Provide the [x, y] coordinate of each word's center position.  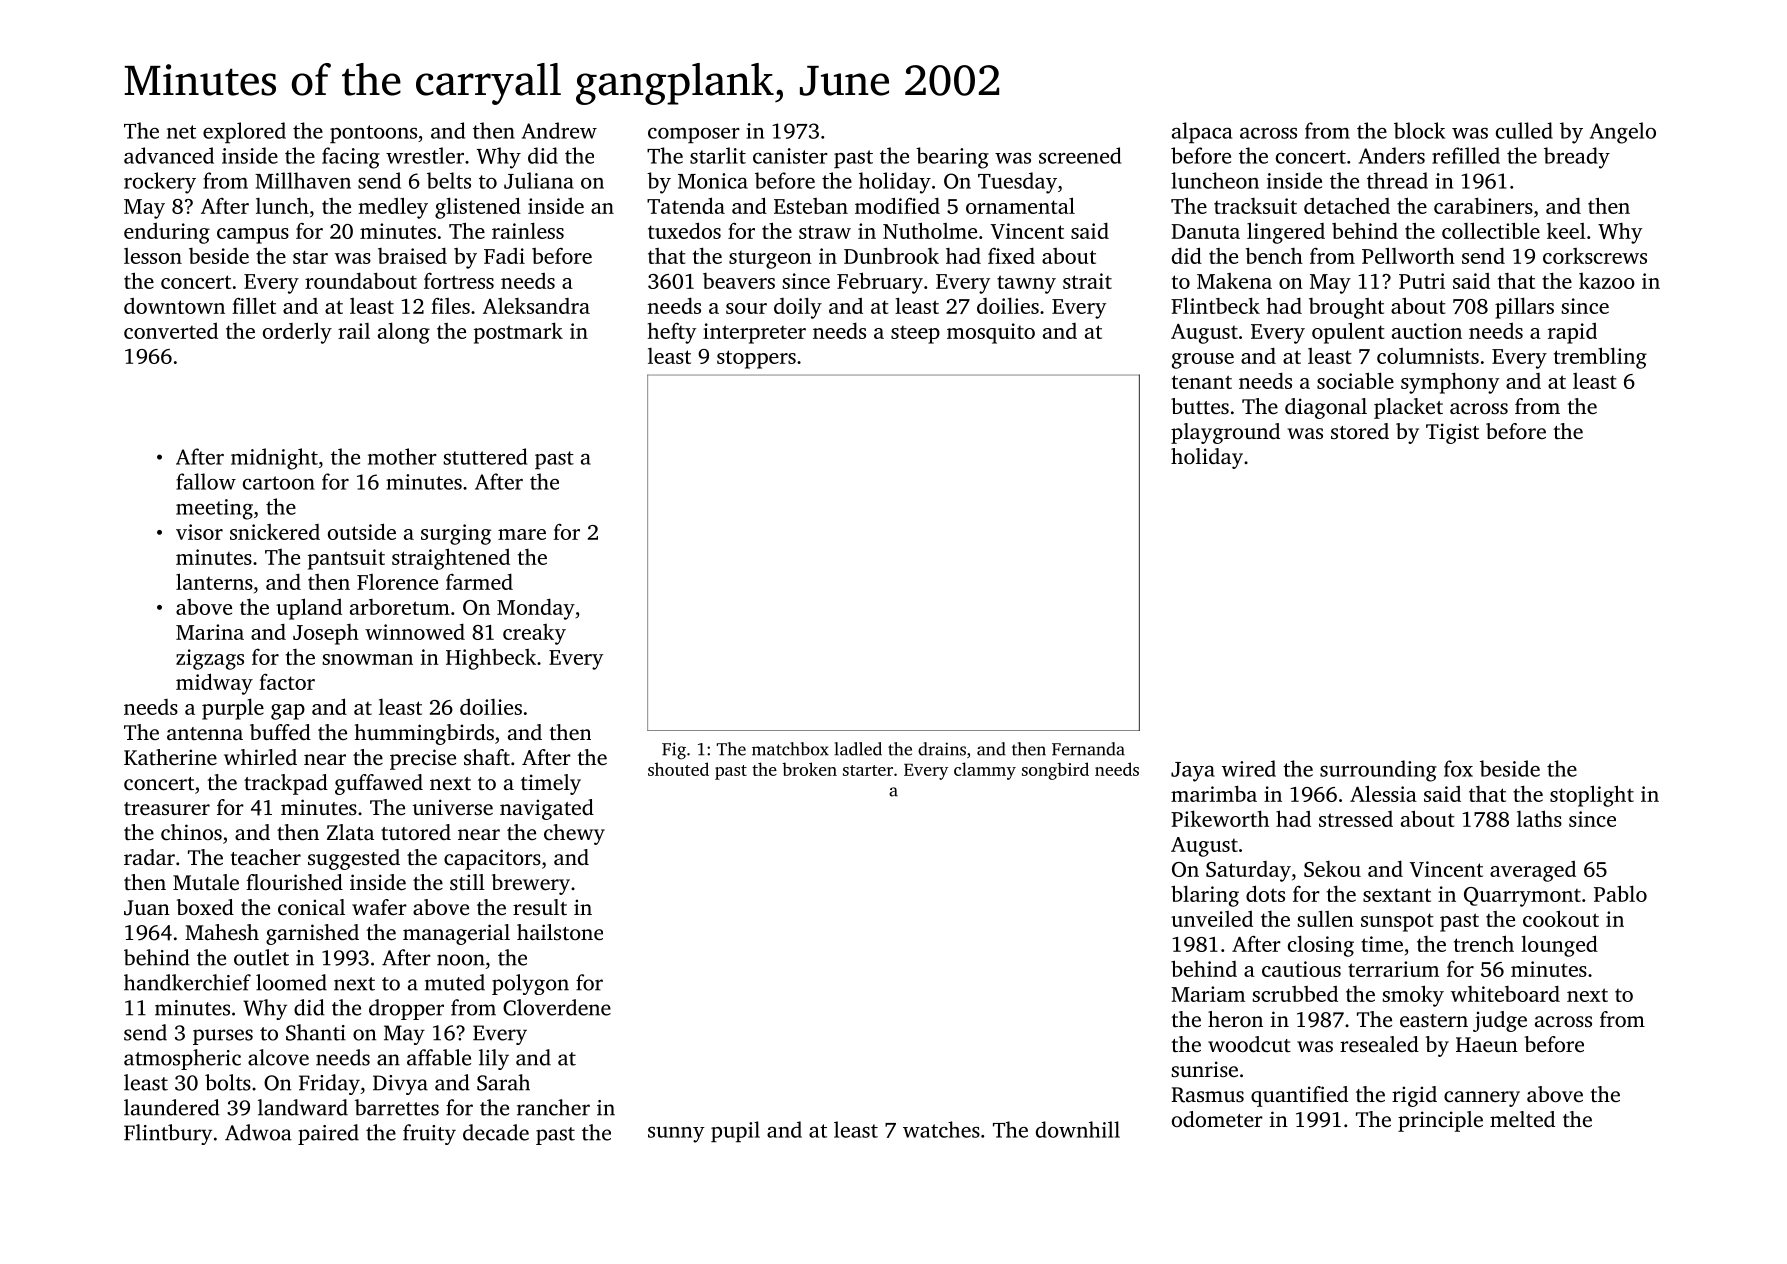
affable [439, 1057]
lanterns [214, 581]
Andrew [559, 130]
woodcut [1249, 1044]
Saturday [1248, 871]
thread [1397, 180]
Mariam [1208, 994]
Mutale [206, 882]
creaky [534, 634]
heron [1235, 1019]
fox [1458, 768]
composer [694, 135]
